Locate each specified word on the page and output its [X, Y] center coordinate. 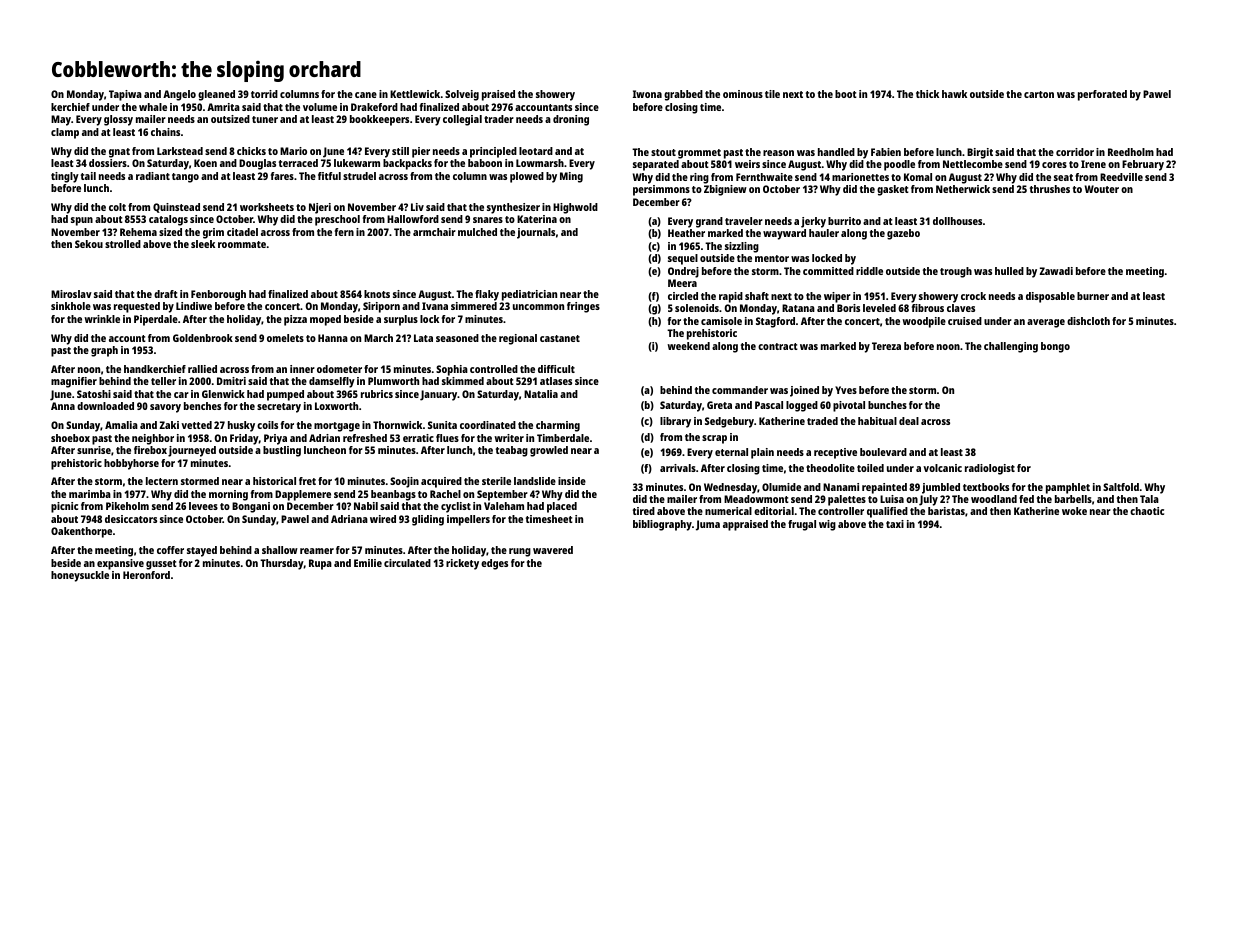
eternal [731, 452]
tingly [65, 177]
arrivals [678, 468]
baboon [485, 163]
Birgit [980, 153]
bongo [1055, 347]
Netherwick [963, 189]
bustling [282, 451]
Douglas [257, 164]
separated [656, 165]
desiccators [131, 519]
